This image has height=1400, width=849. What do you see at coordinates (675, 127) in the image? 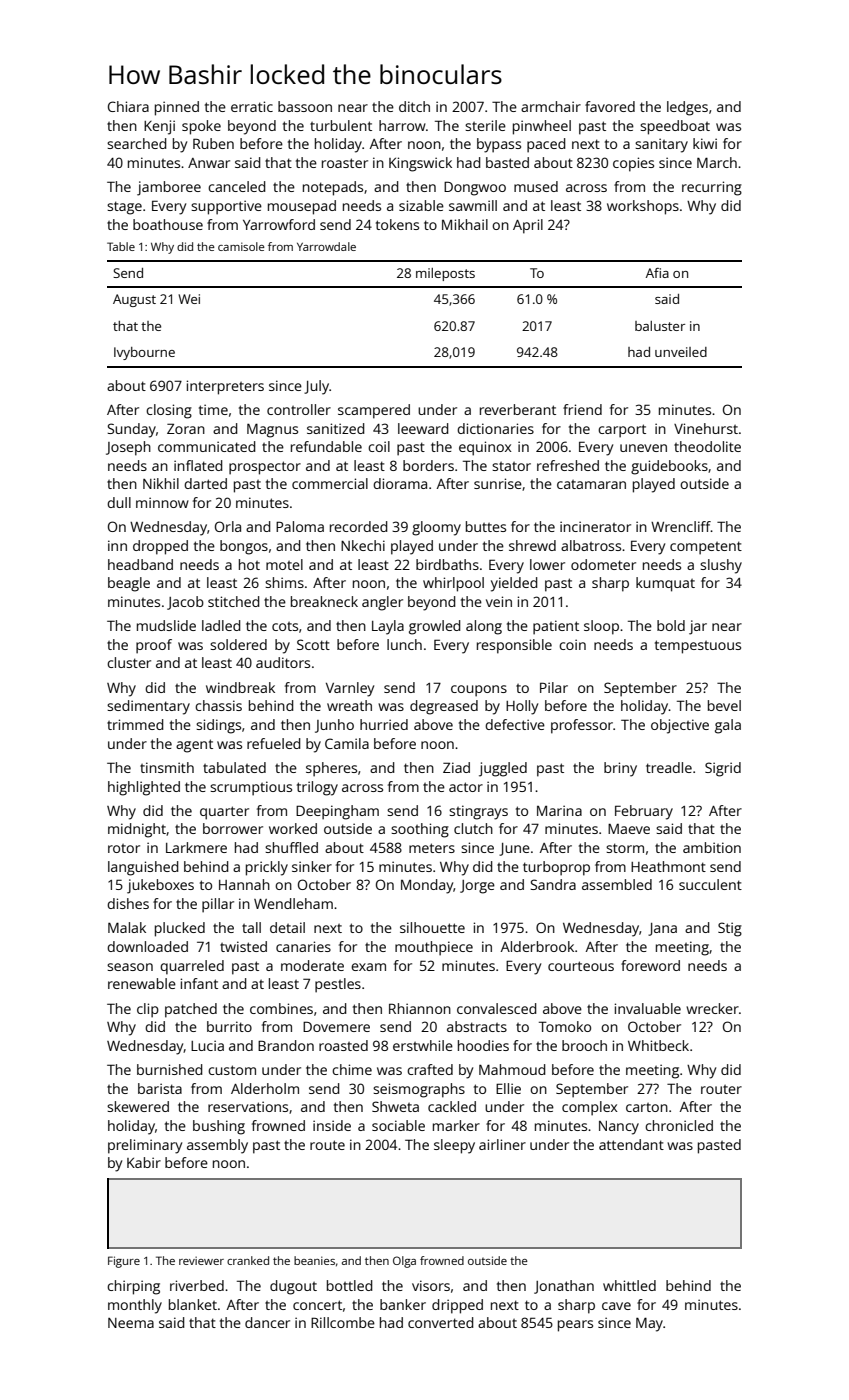
I see `speedboat` at bounding box center [675, 127].
